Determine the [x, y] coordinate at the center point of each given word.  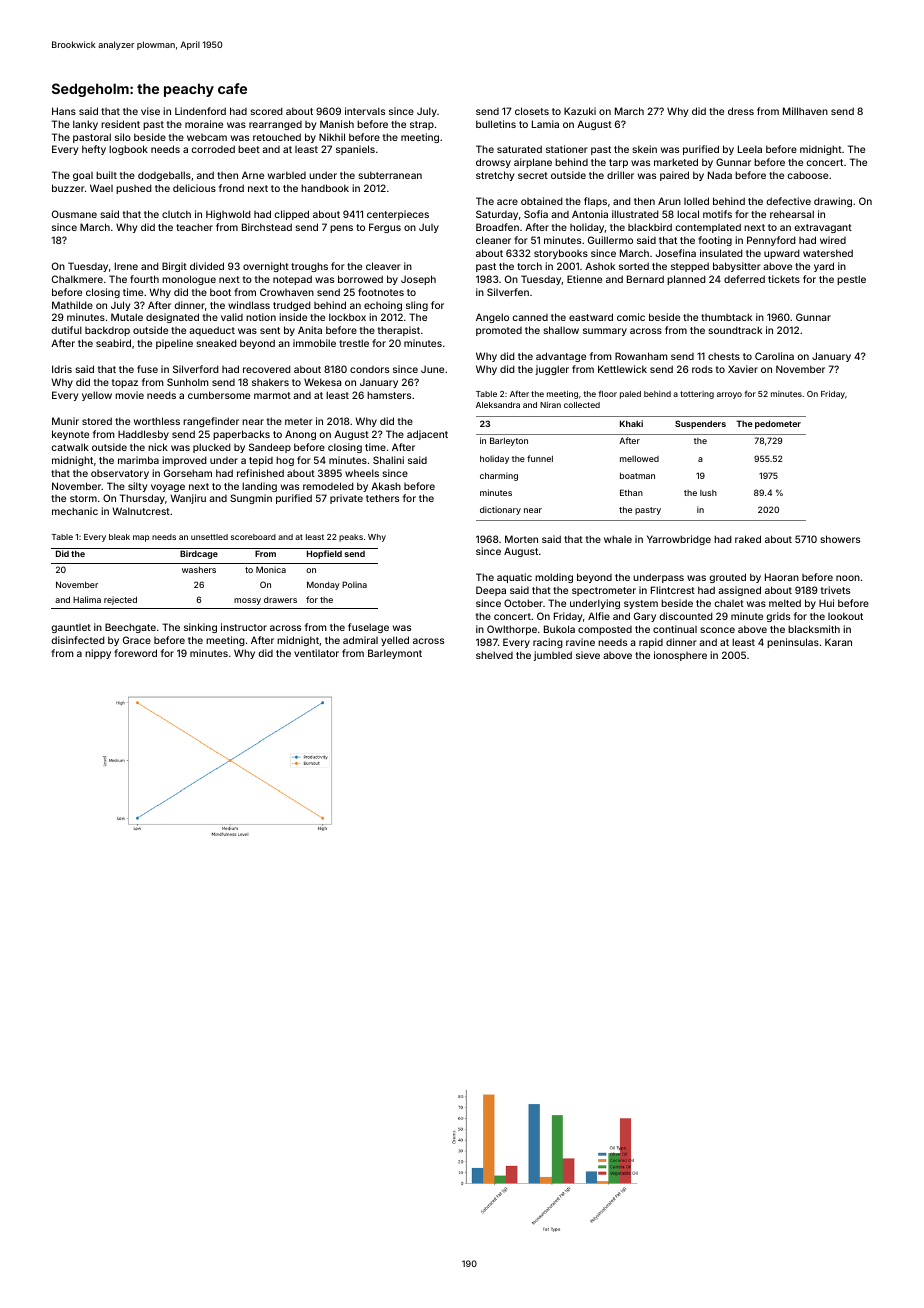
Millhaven [805, 111]
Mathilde [72, 305]
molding [554, 578]
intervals [365, 111]
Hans [64, 111]
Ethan [631, 492]
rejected [120, 600]
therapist [399, 331]
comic [631, 317]
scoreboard [253, 537]
